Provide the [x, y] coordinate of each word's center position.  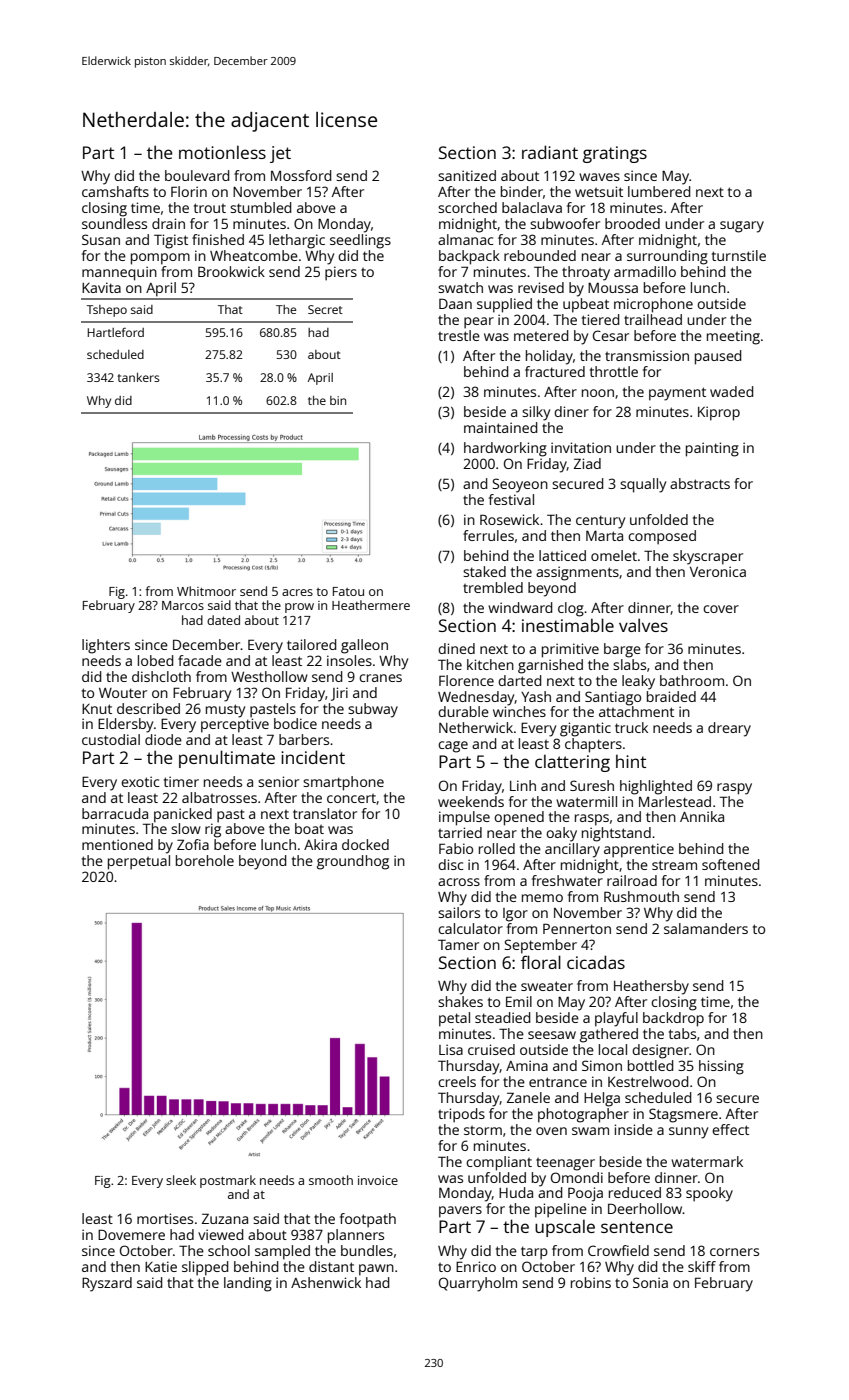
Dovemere [131, 1234]
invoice [378, 1180]
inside [633, 1129]
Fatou [348, 591]
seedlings [360, 241]
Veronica [718, 571]
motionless [222, 152]
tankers [139, 377]
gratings [615, 154]
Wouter [123, 693]
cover [721, 609]
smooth [331, 1180]
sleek [181, 1180]
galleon [364, 646]
